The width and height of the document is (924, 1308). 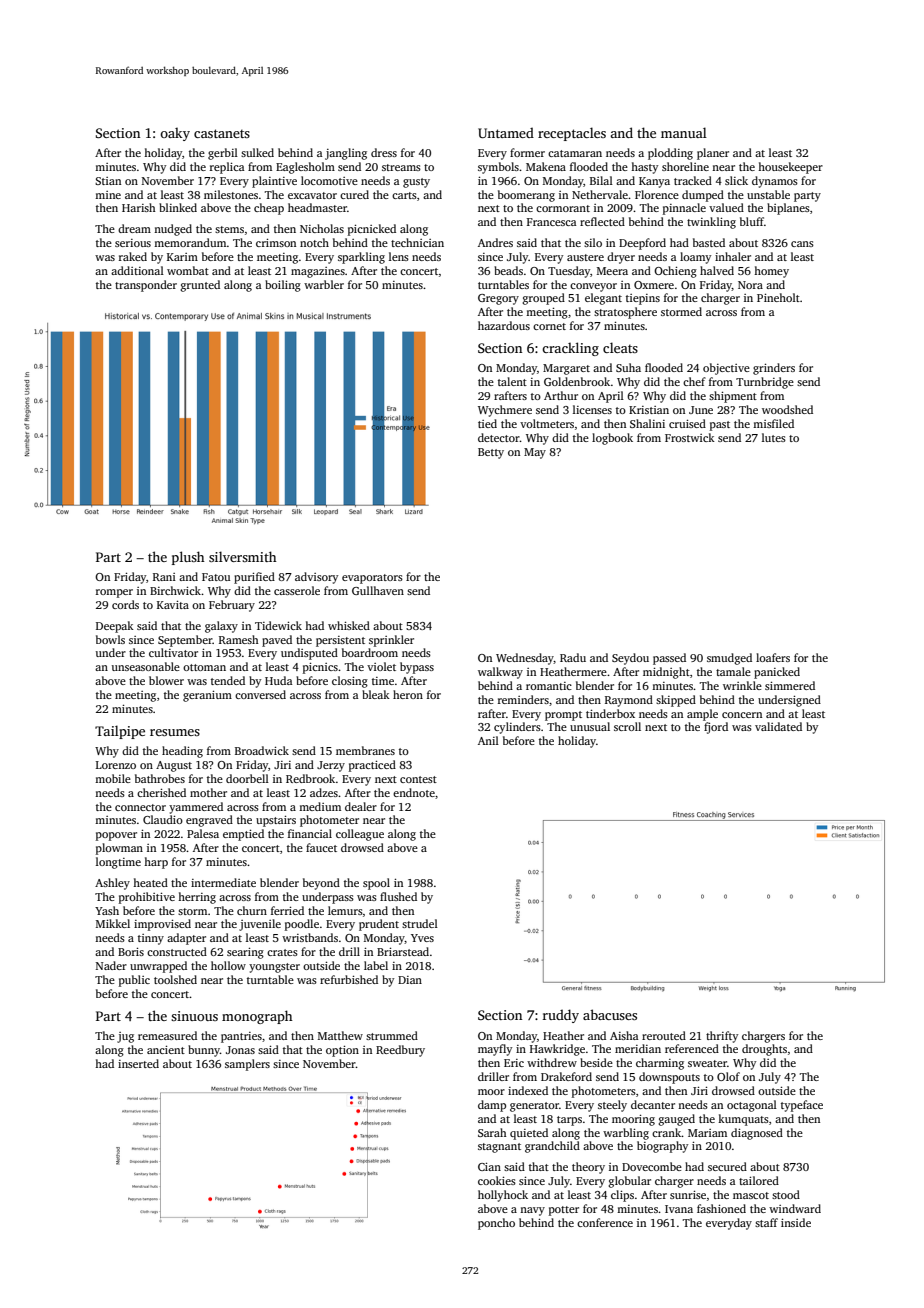 I want to click on loafers, so click(x=773, y=657).
